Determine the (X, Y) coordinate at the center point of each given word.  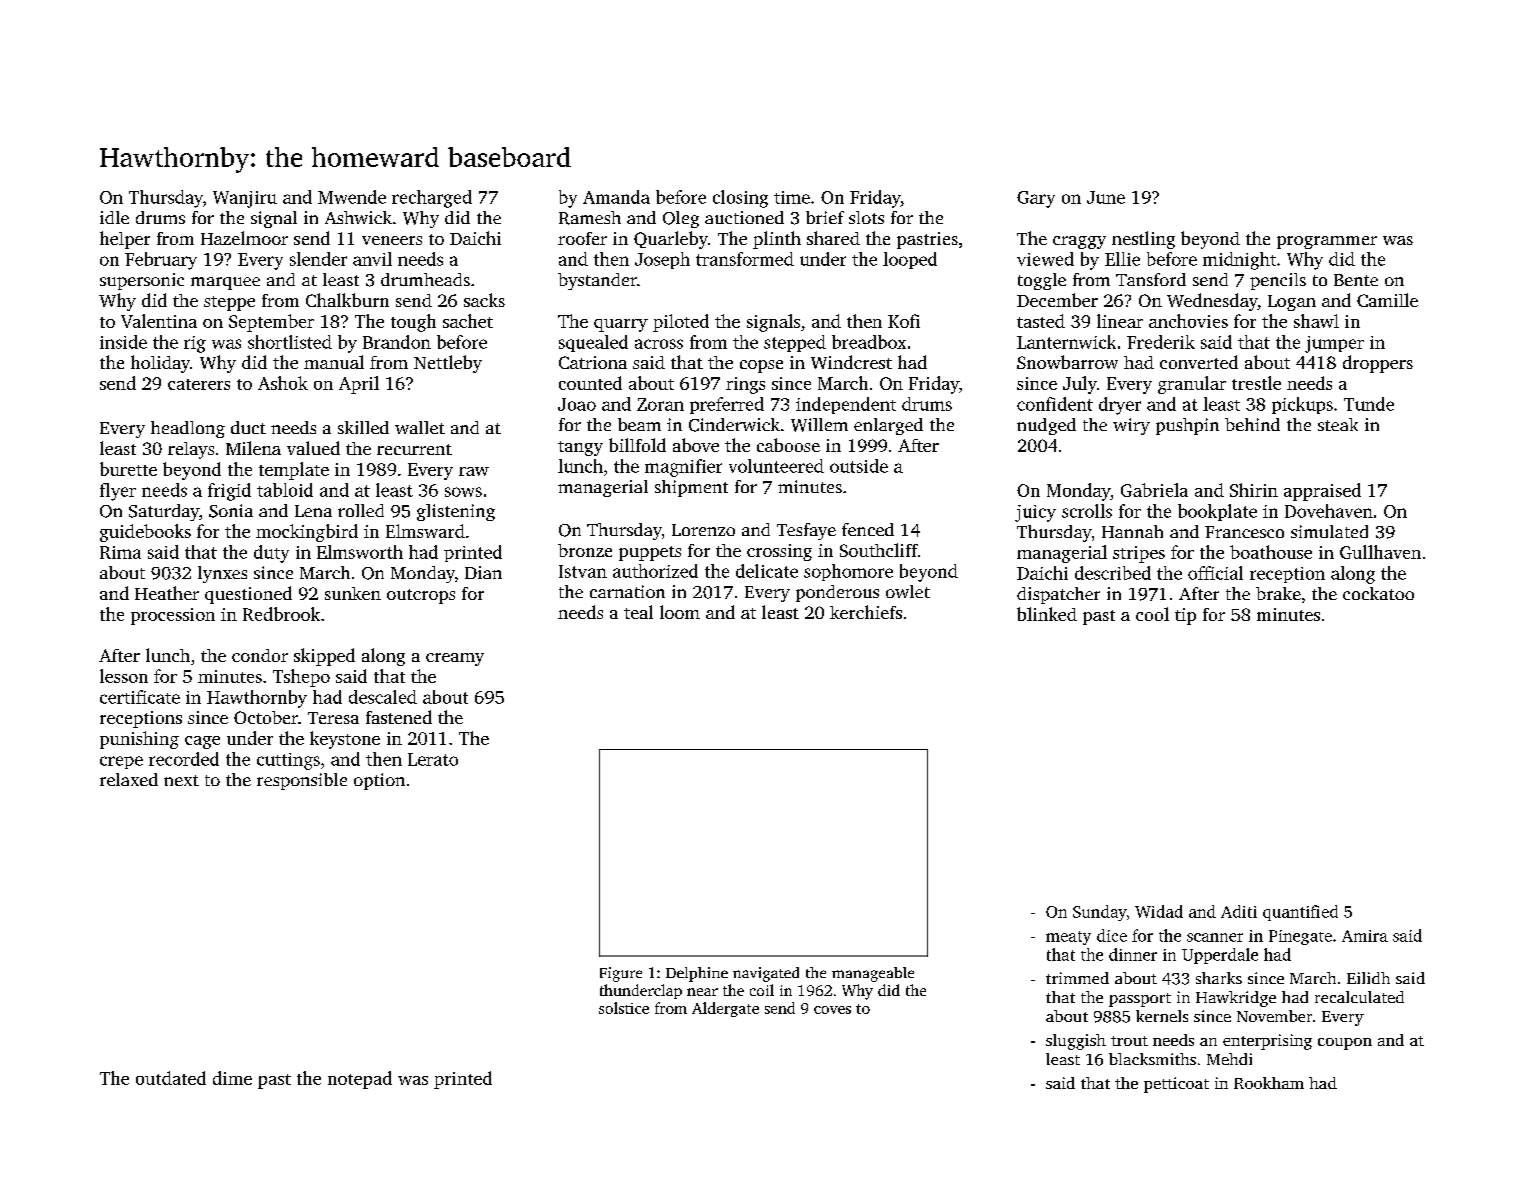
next (181, 780)
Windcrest (851, 362)
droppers (1378, 364)
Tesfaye (806, 531)
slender (318, 259)
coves (832, 1010)
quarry (621, 325)
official (1215, 573)
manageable (873, 974)
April (359, 385)
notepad (360, 1080)
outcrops (421, 596)
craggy (1079, 242)
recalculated (1359, 997)
